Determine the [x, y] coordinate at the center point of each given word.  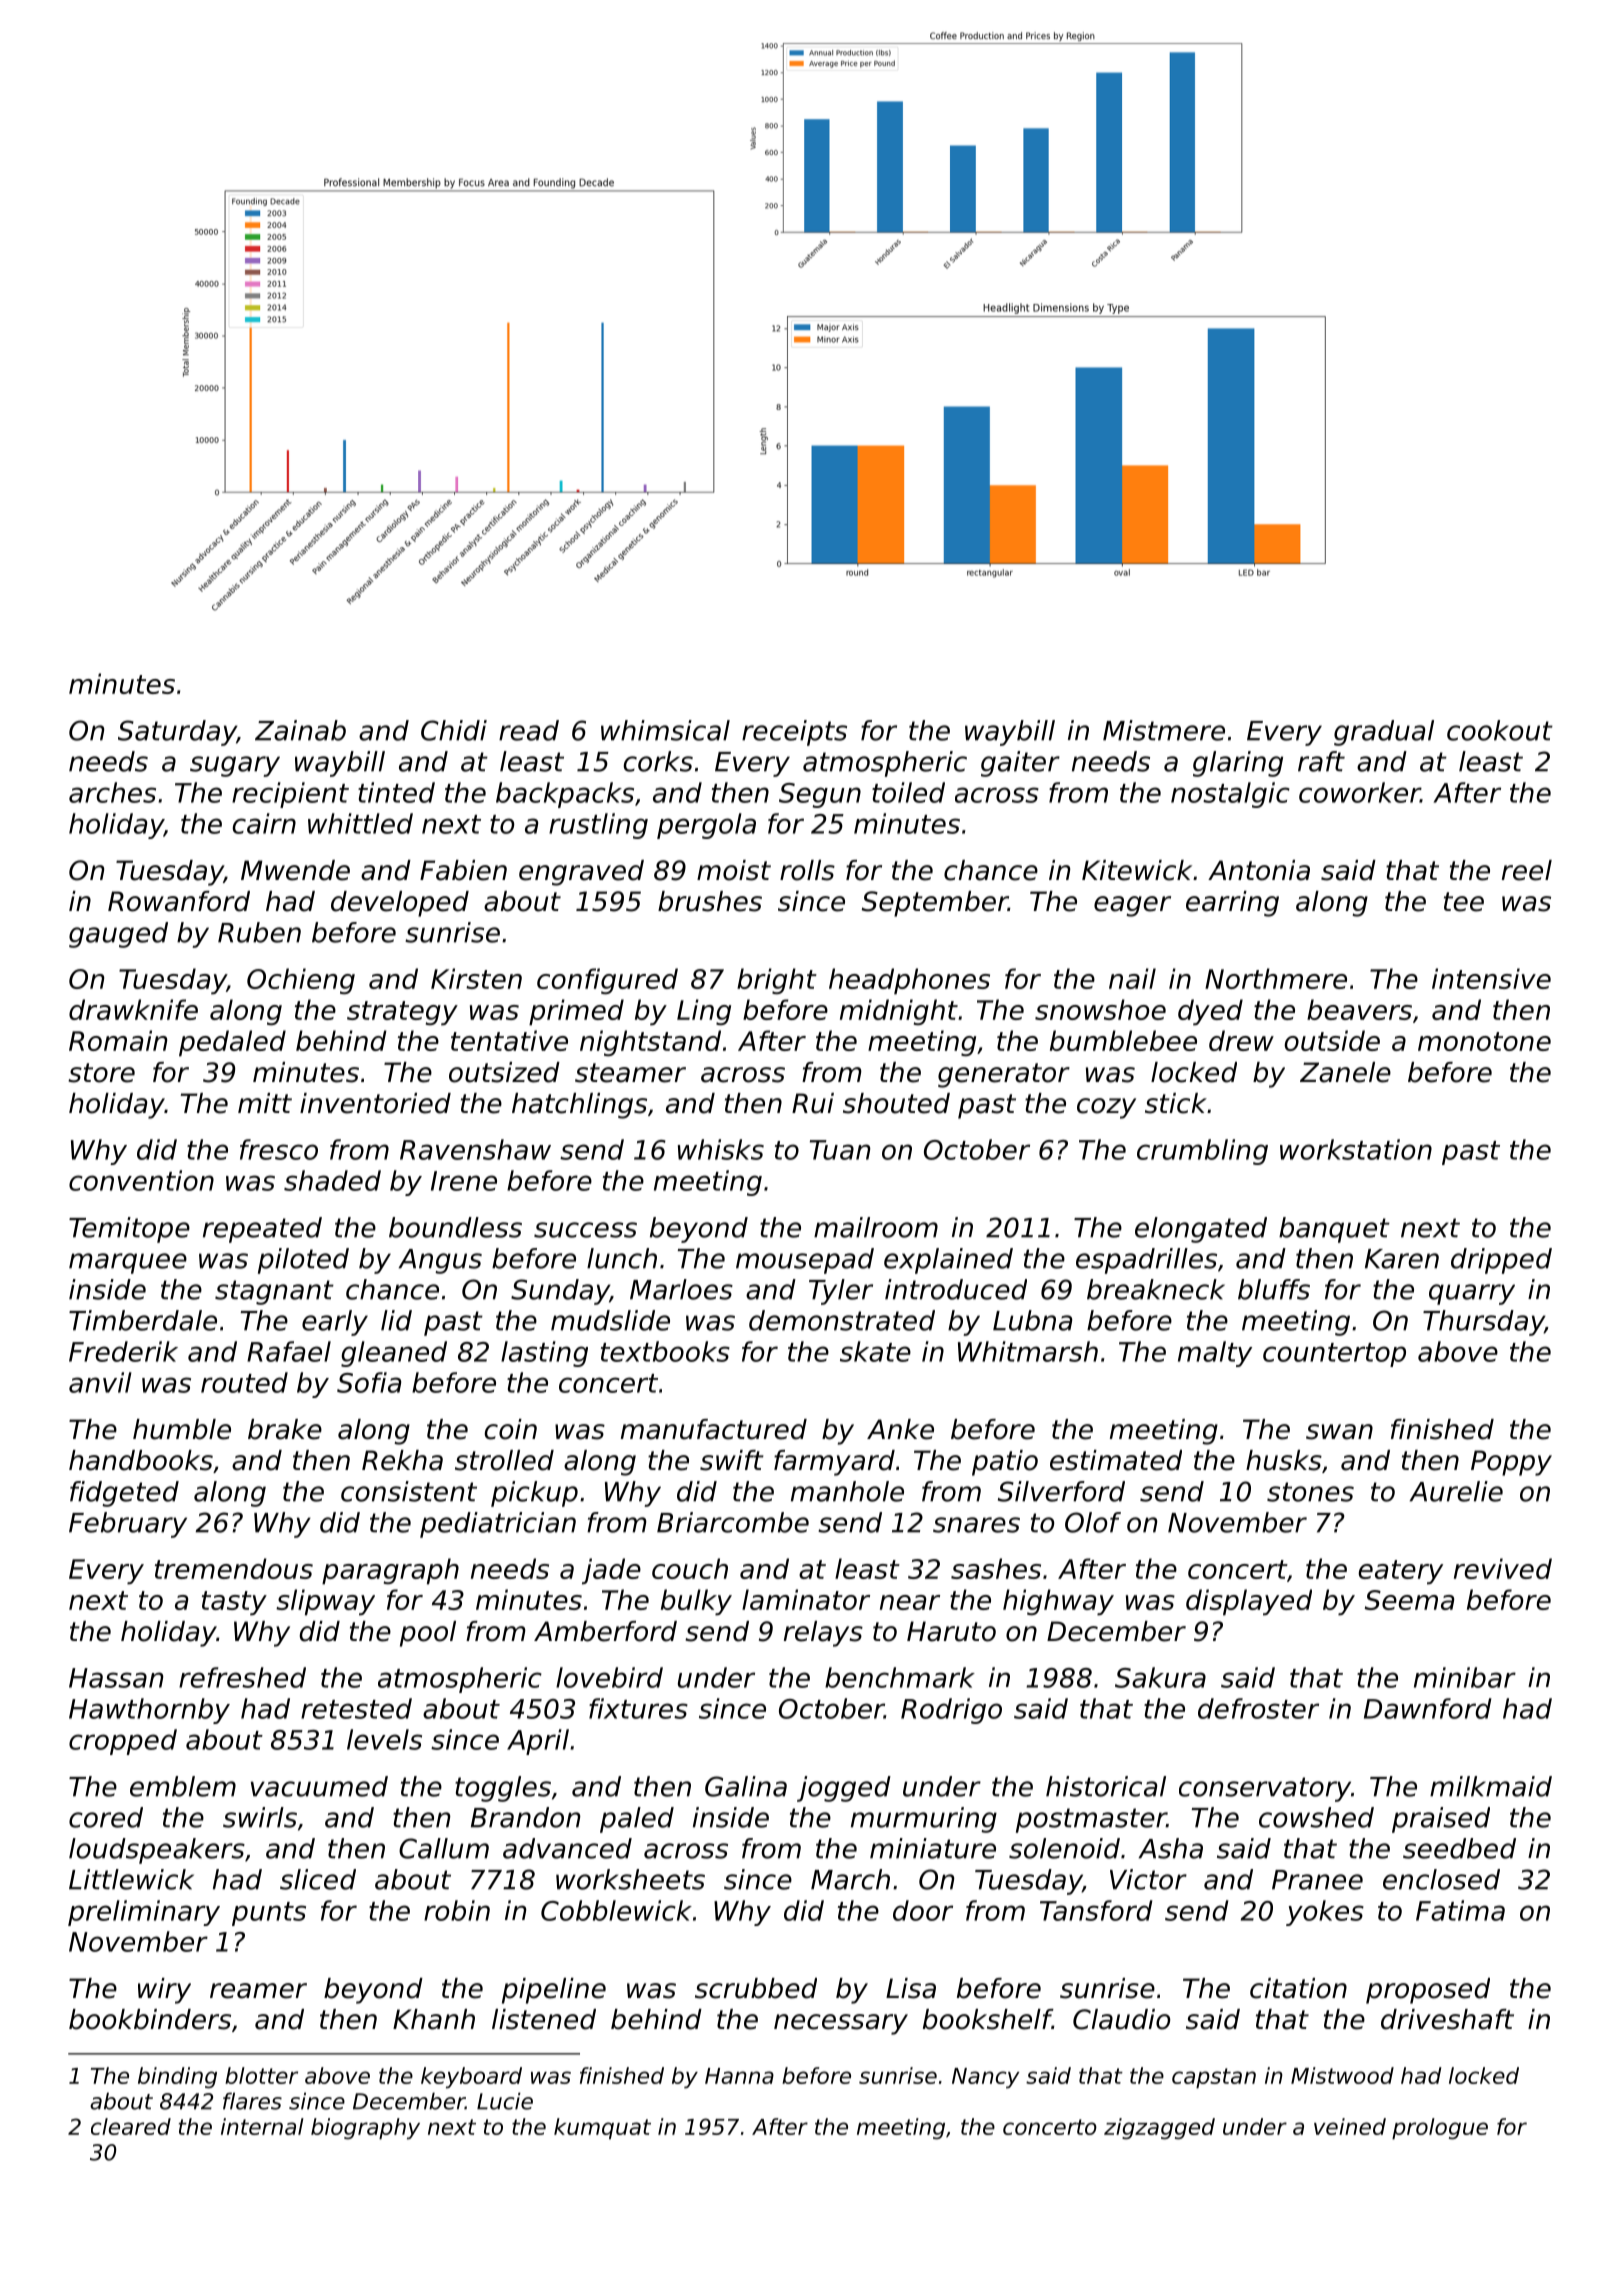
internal [262, 2126]
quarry [1472, 1294]
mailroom [876, 1227]
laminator [806, 1599]
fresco [279, 1149]
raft [1321, 761]
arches [112, 792]
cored [106, 1817]
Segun [820, 795]
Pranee [1317, 1880]
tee [1464, 902]
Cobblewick [616, 1910]
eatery [1400, 1572]
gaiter [1020, 764]
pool [428, 1634]
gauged [118, 935]
